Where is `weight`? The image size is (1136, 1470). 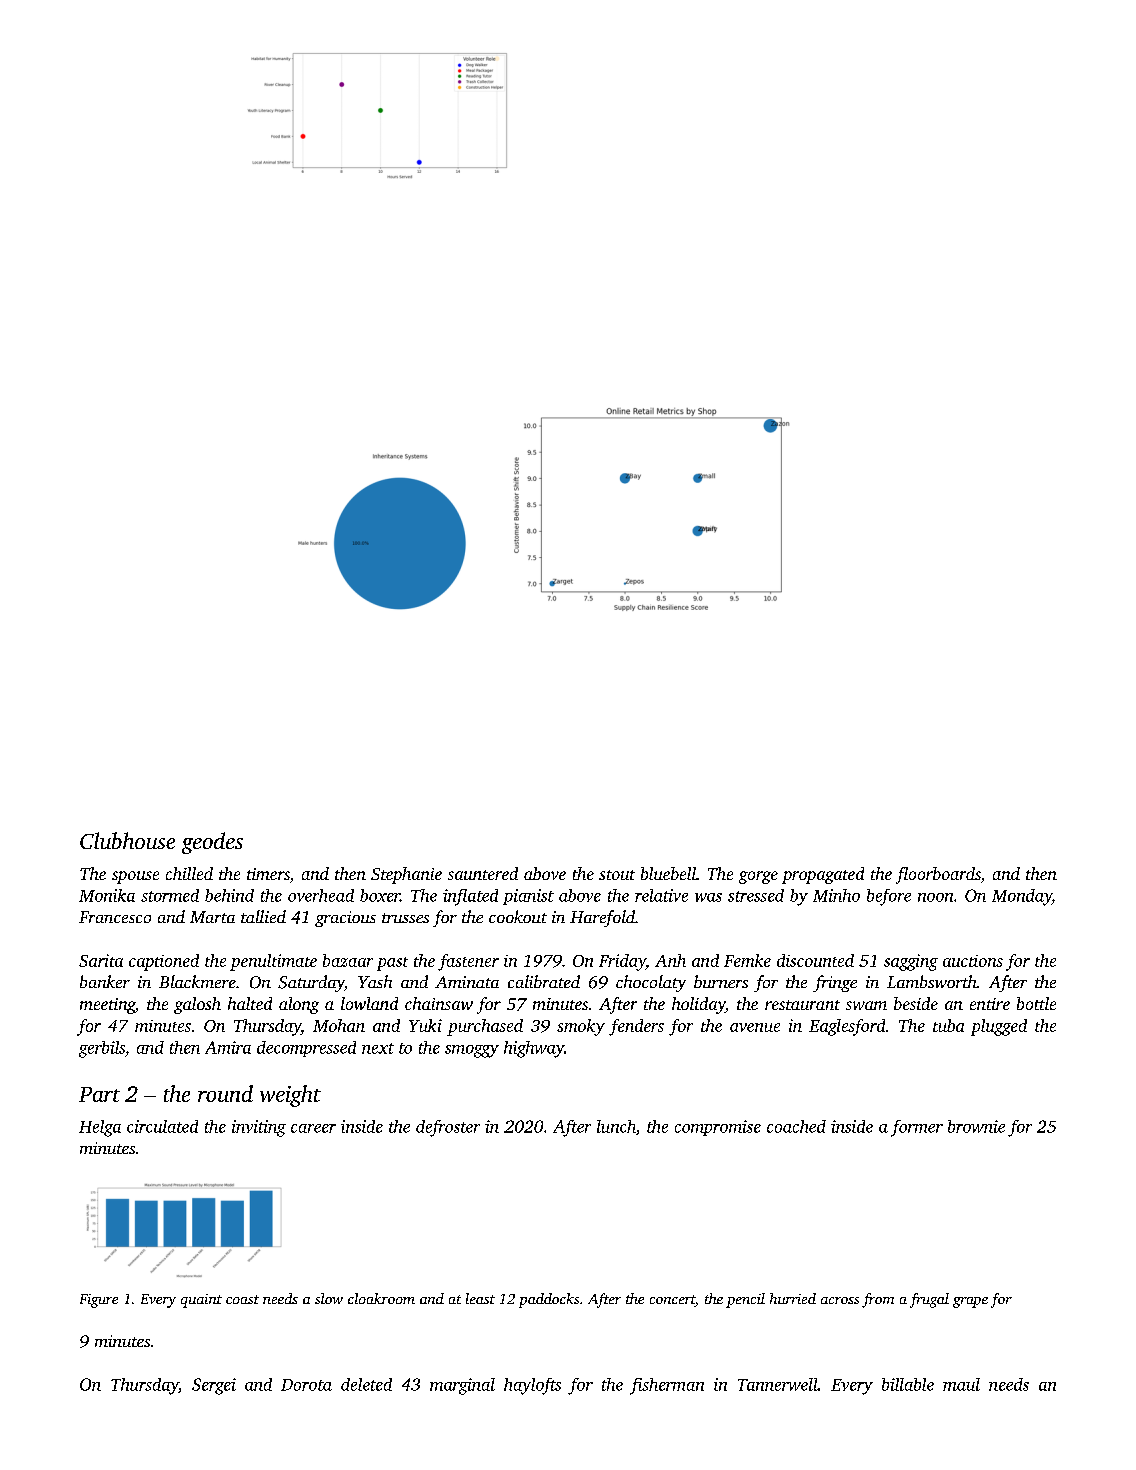 weight is located at coordinates (290, 1096).
